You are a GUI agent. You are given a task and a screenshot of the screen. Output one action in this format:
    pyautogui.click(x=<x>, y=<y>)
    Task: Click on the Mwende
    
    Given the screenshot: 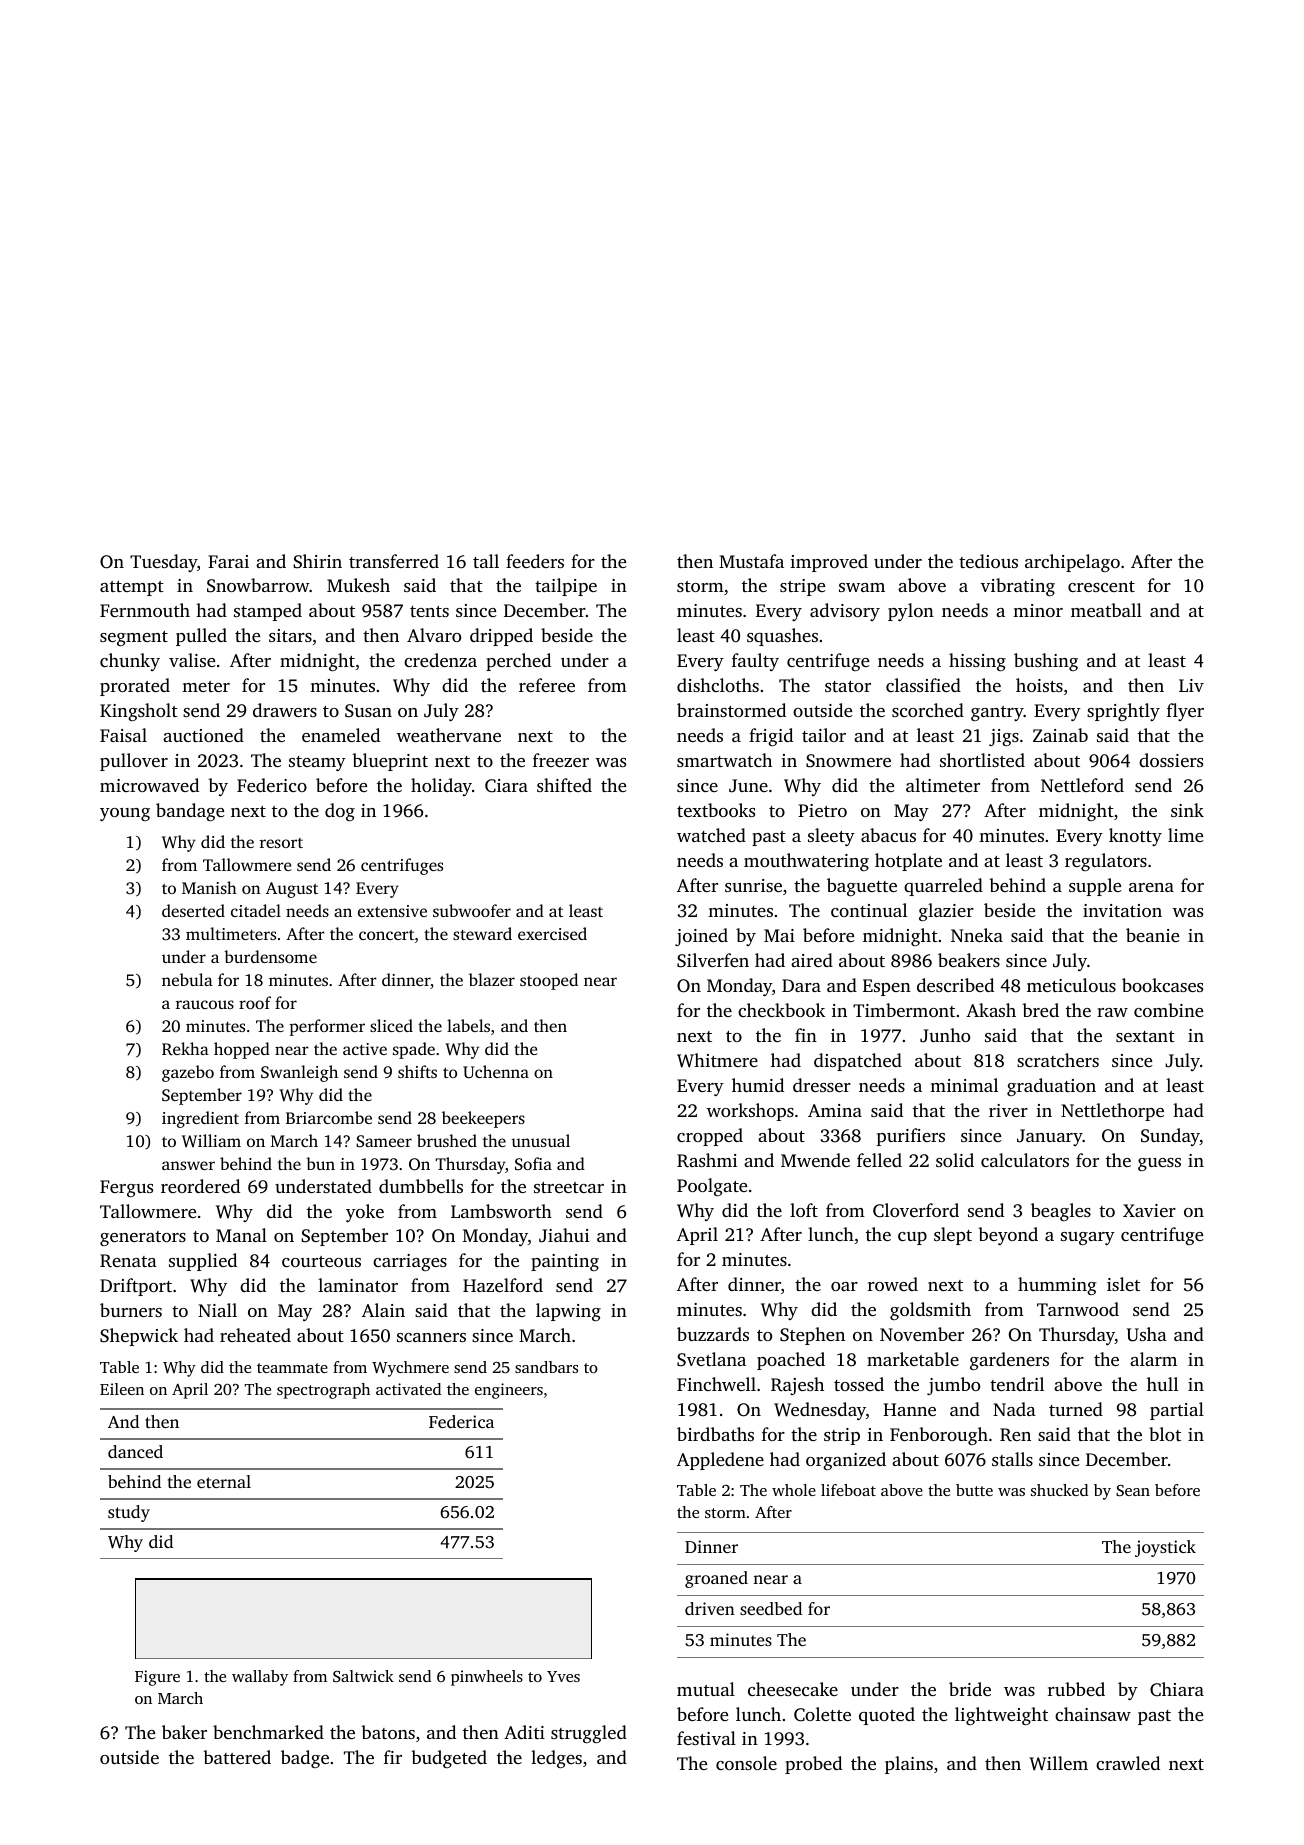 What is the action you would take?
    pyautogui.click(x=815, y=1160)
